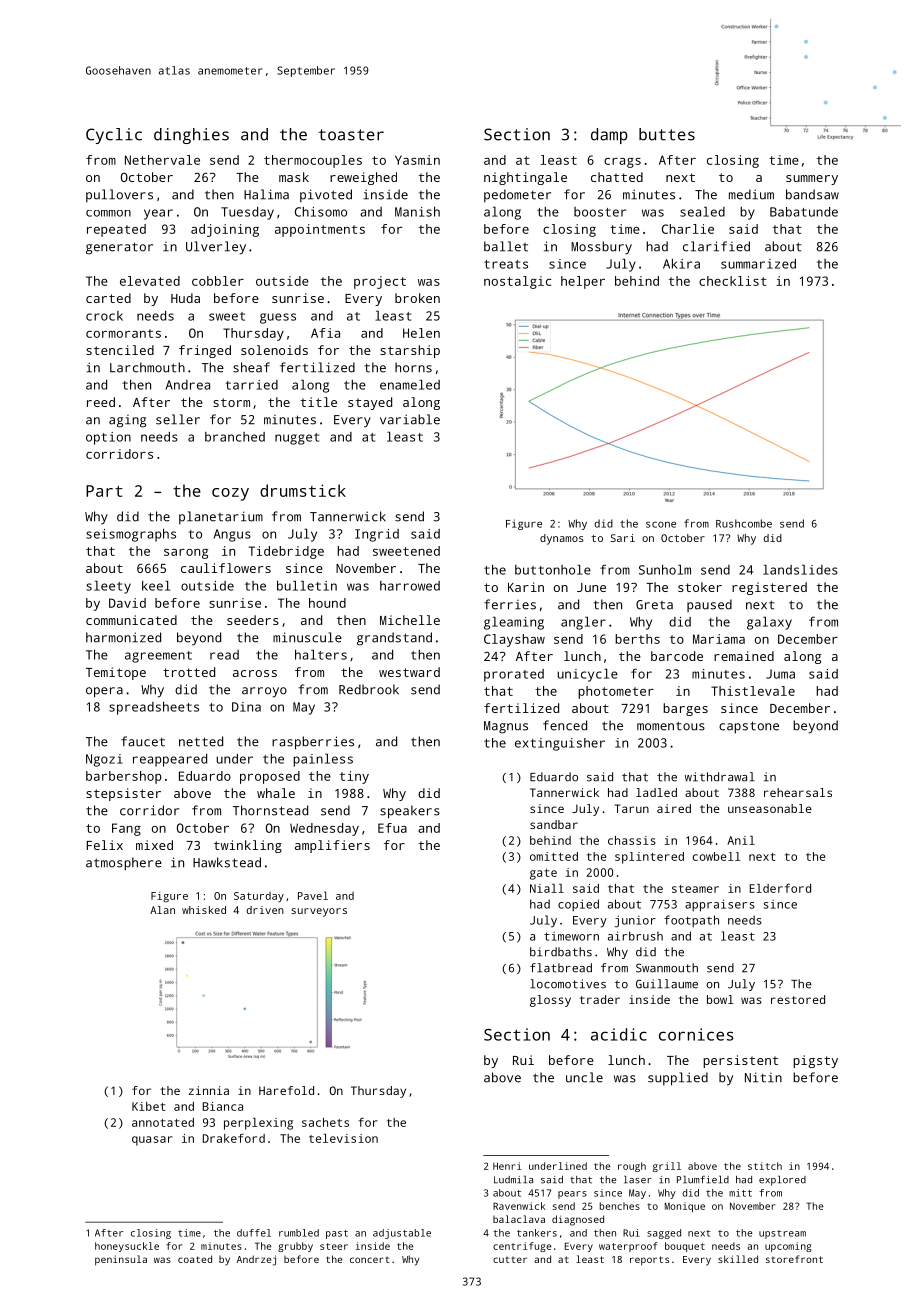 The width and height of the image is (924, 1308). I want to click on trotted, so click(189, 672).
